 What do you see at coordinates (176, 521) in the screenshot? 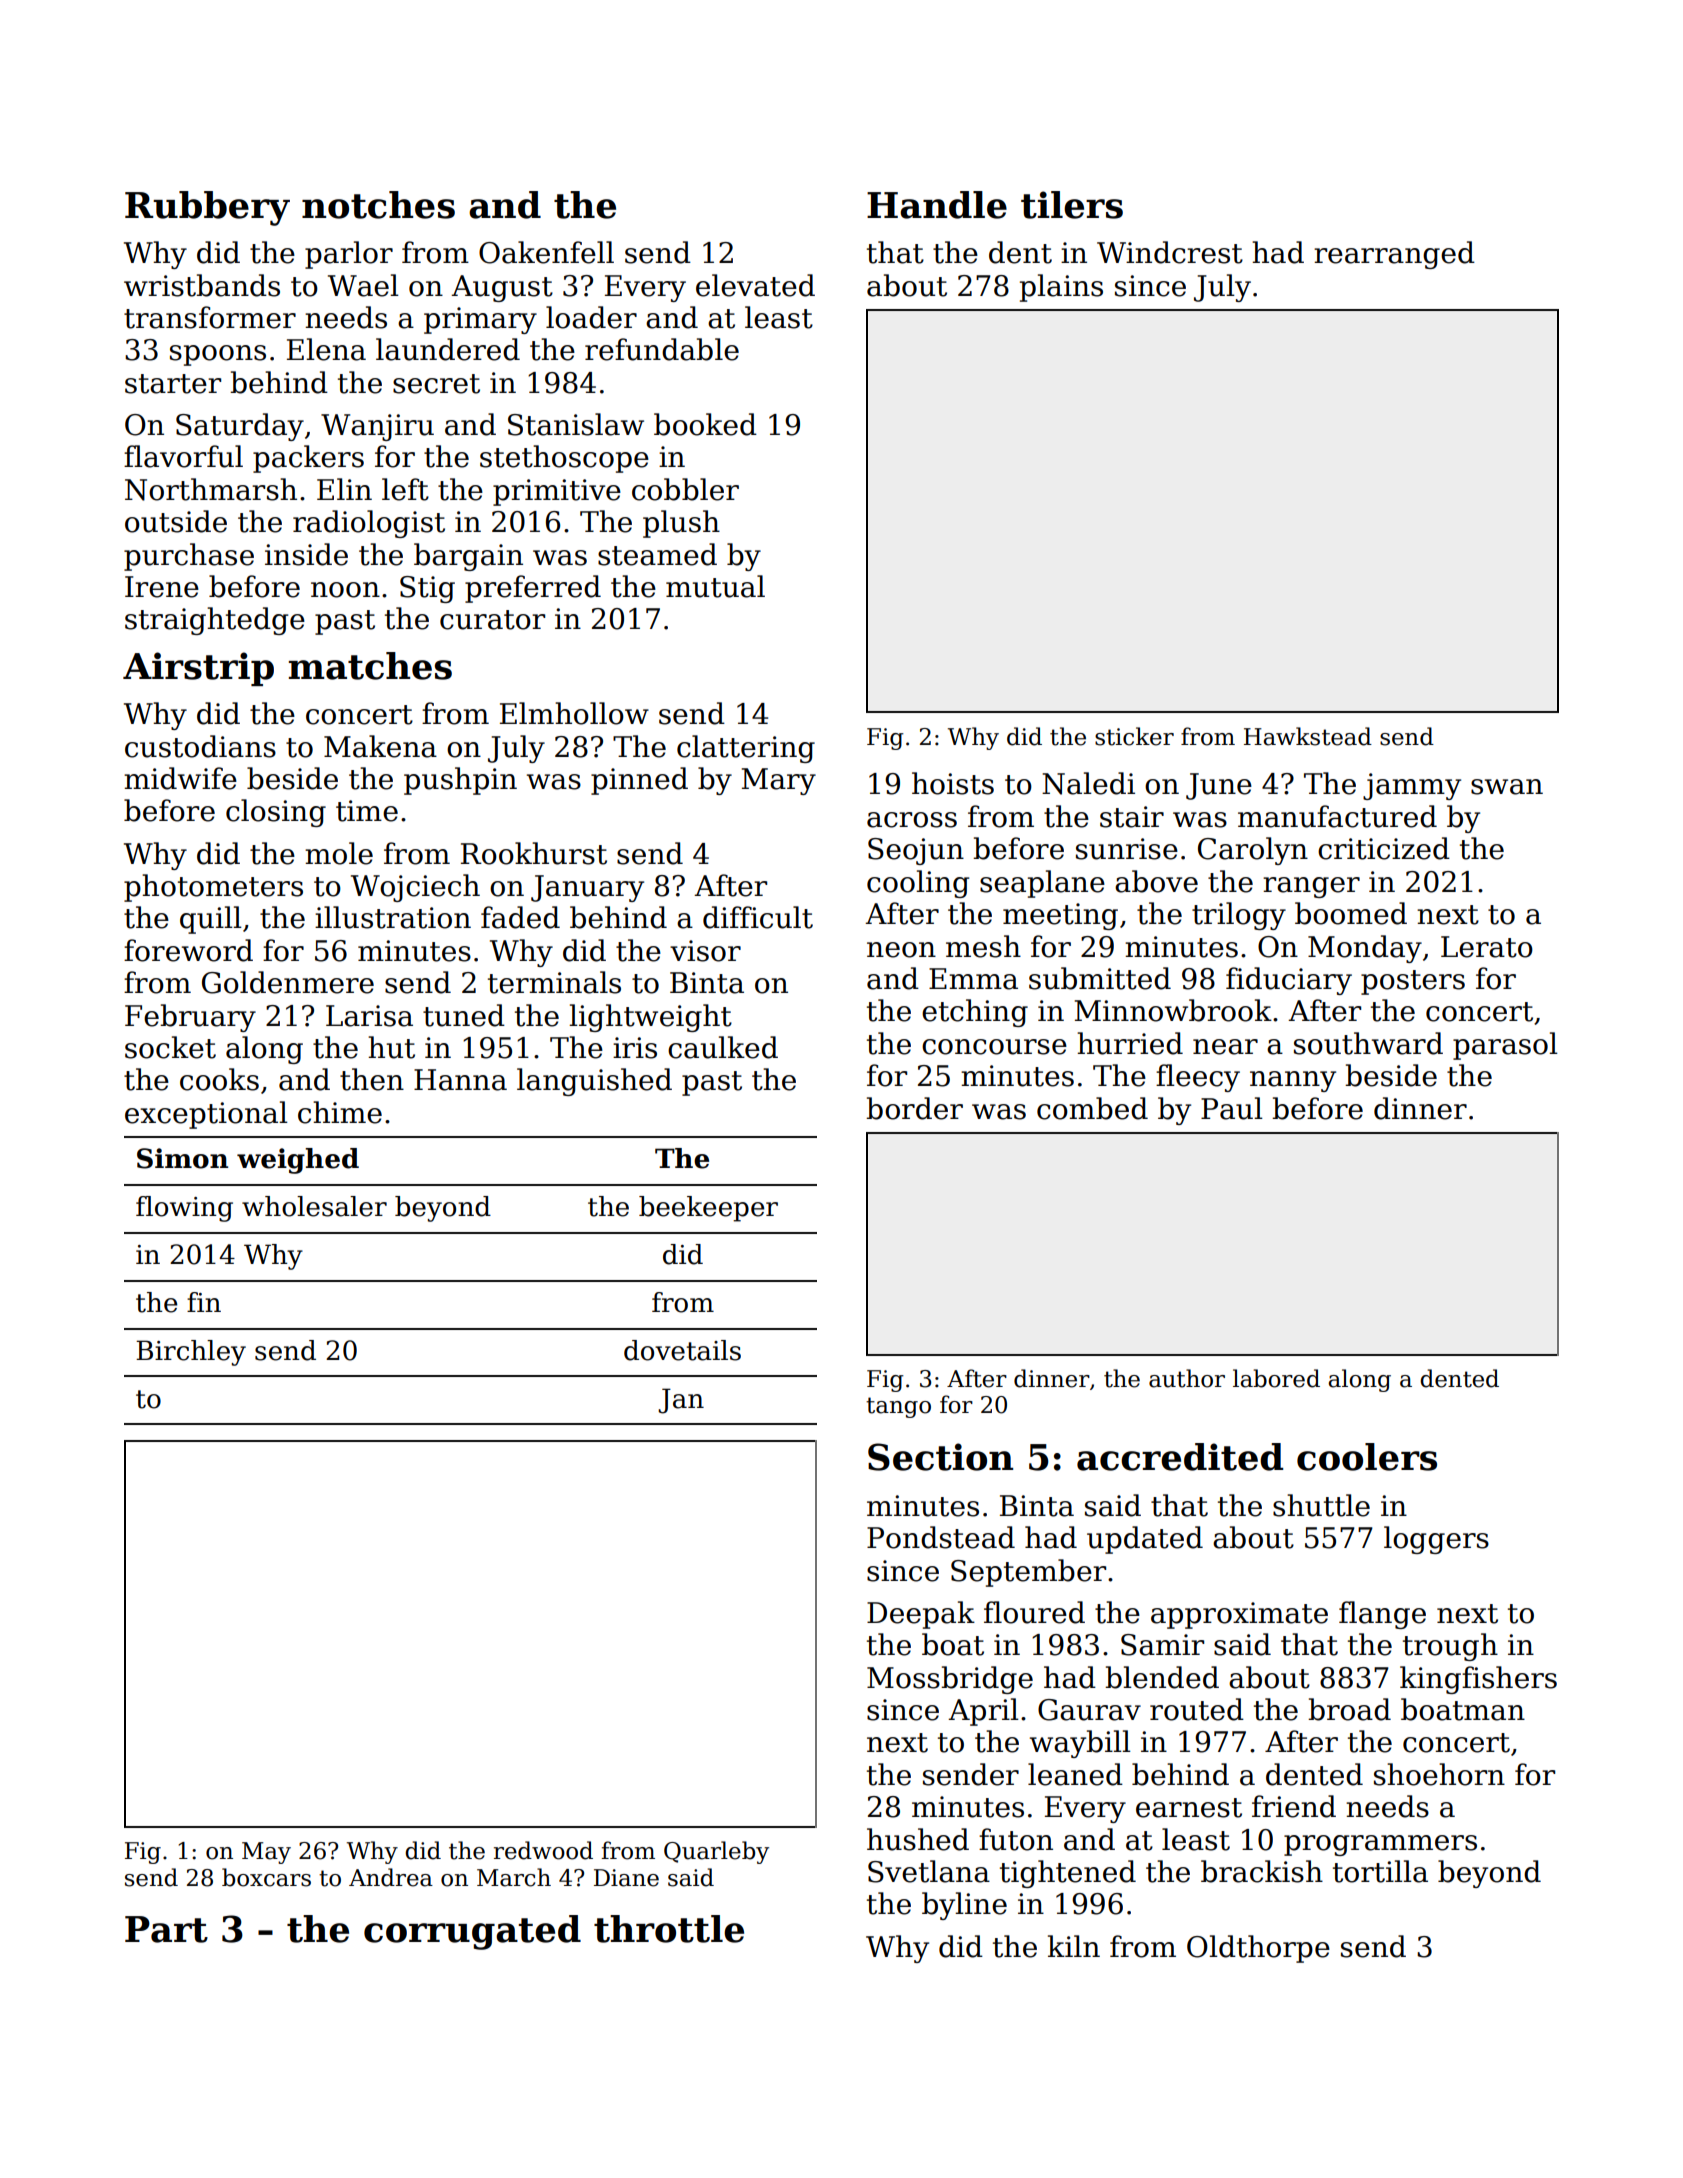
I see `outside` at bounding box center [176, 521].
